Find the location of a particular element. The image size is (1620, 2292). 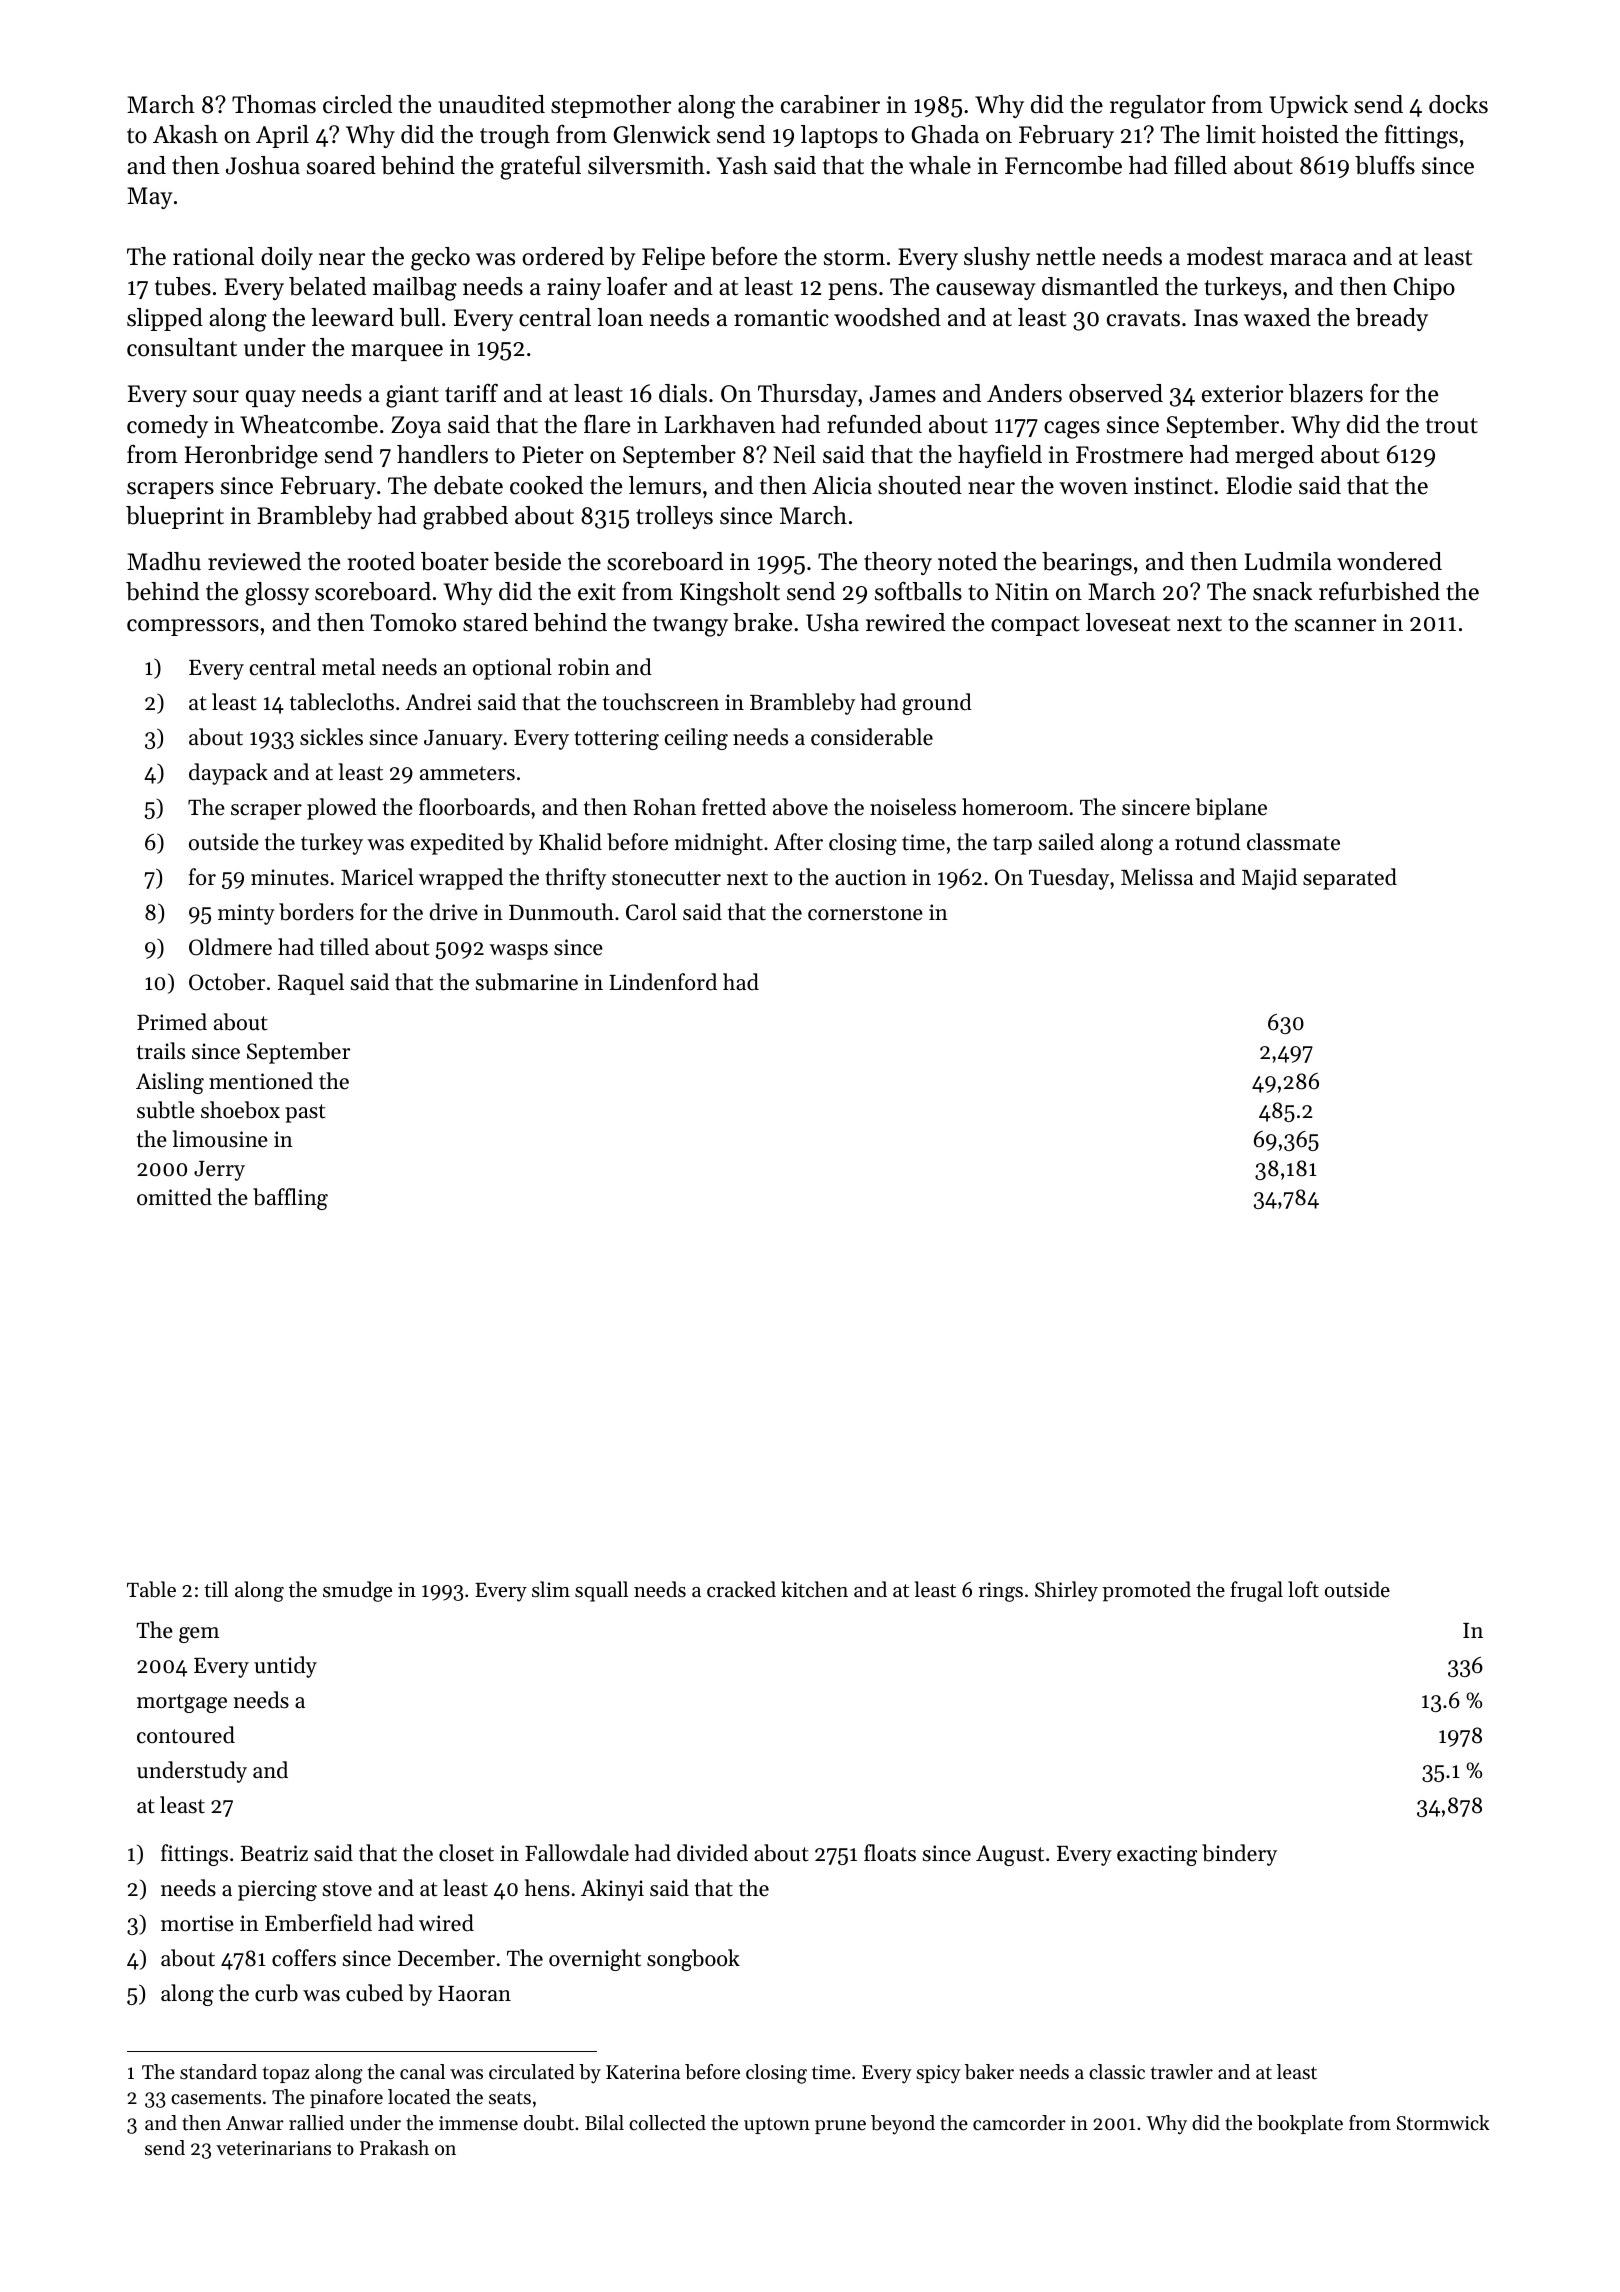

Thomas is located at coordinates (274, 104).
